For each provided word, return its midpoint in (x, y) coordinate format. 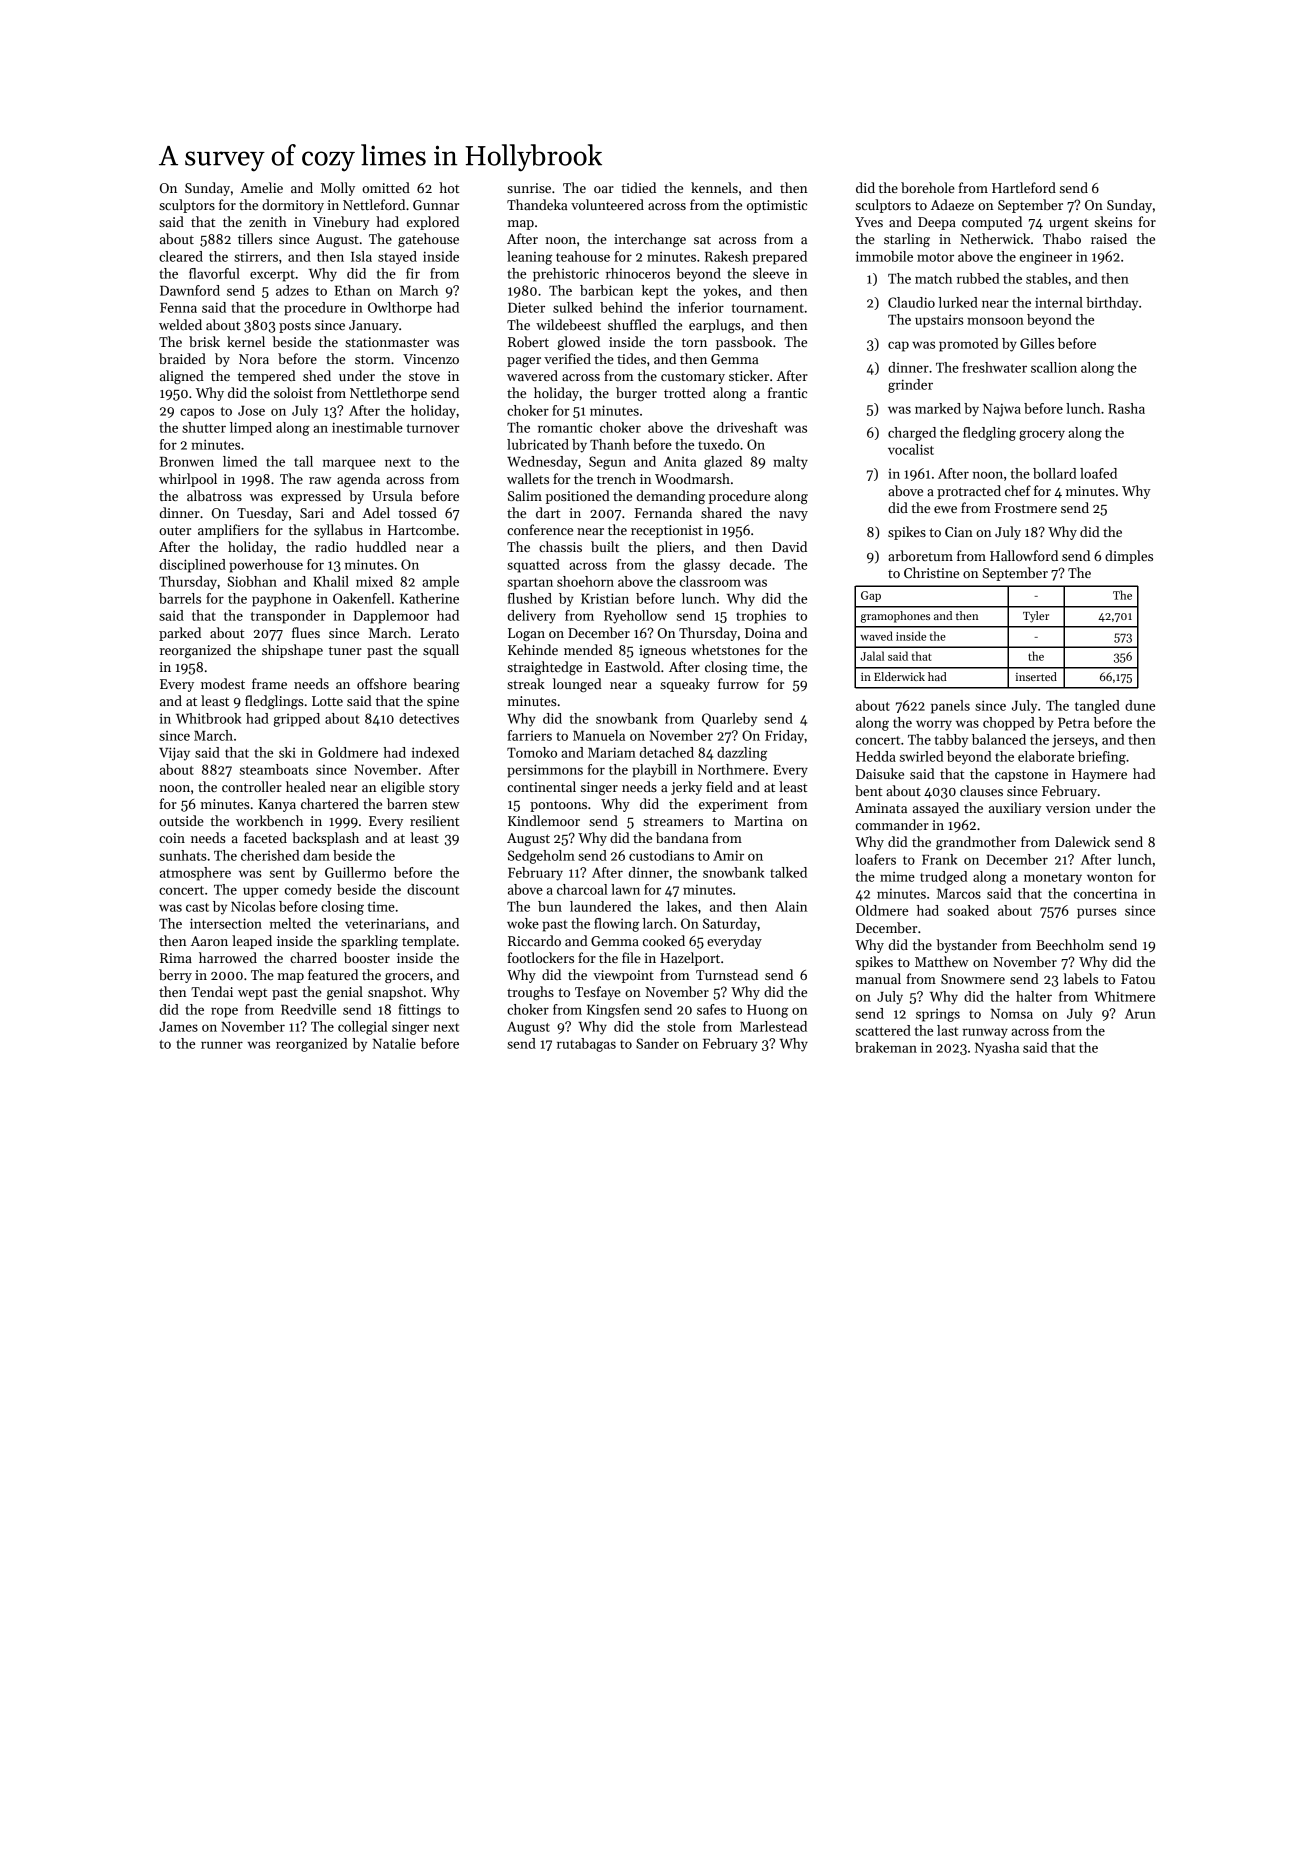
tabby (951, 741)
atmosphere (195, 874)
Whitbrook (208, 718)
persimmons (545, 771)
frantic (787, 392)
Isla (361, 256)
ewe (945, 509)
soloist (293, 392)
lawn (625, 889)
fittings (419, 1011)
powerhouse (266, 566)
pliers (674, 548)
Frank (939, 859)
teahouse (583, 256)
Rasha (1126, 408)
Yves (869, 222)
